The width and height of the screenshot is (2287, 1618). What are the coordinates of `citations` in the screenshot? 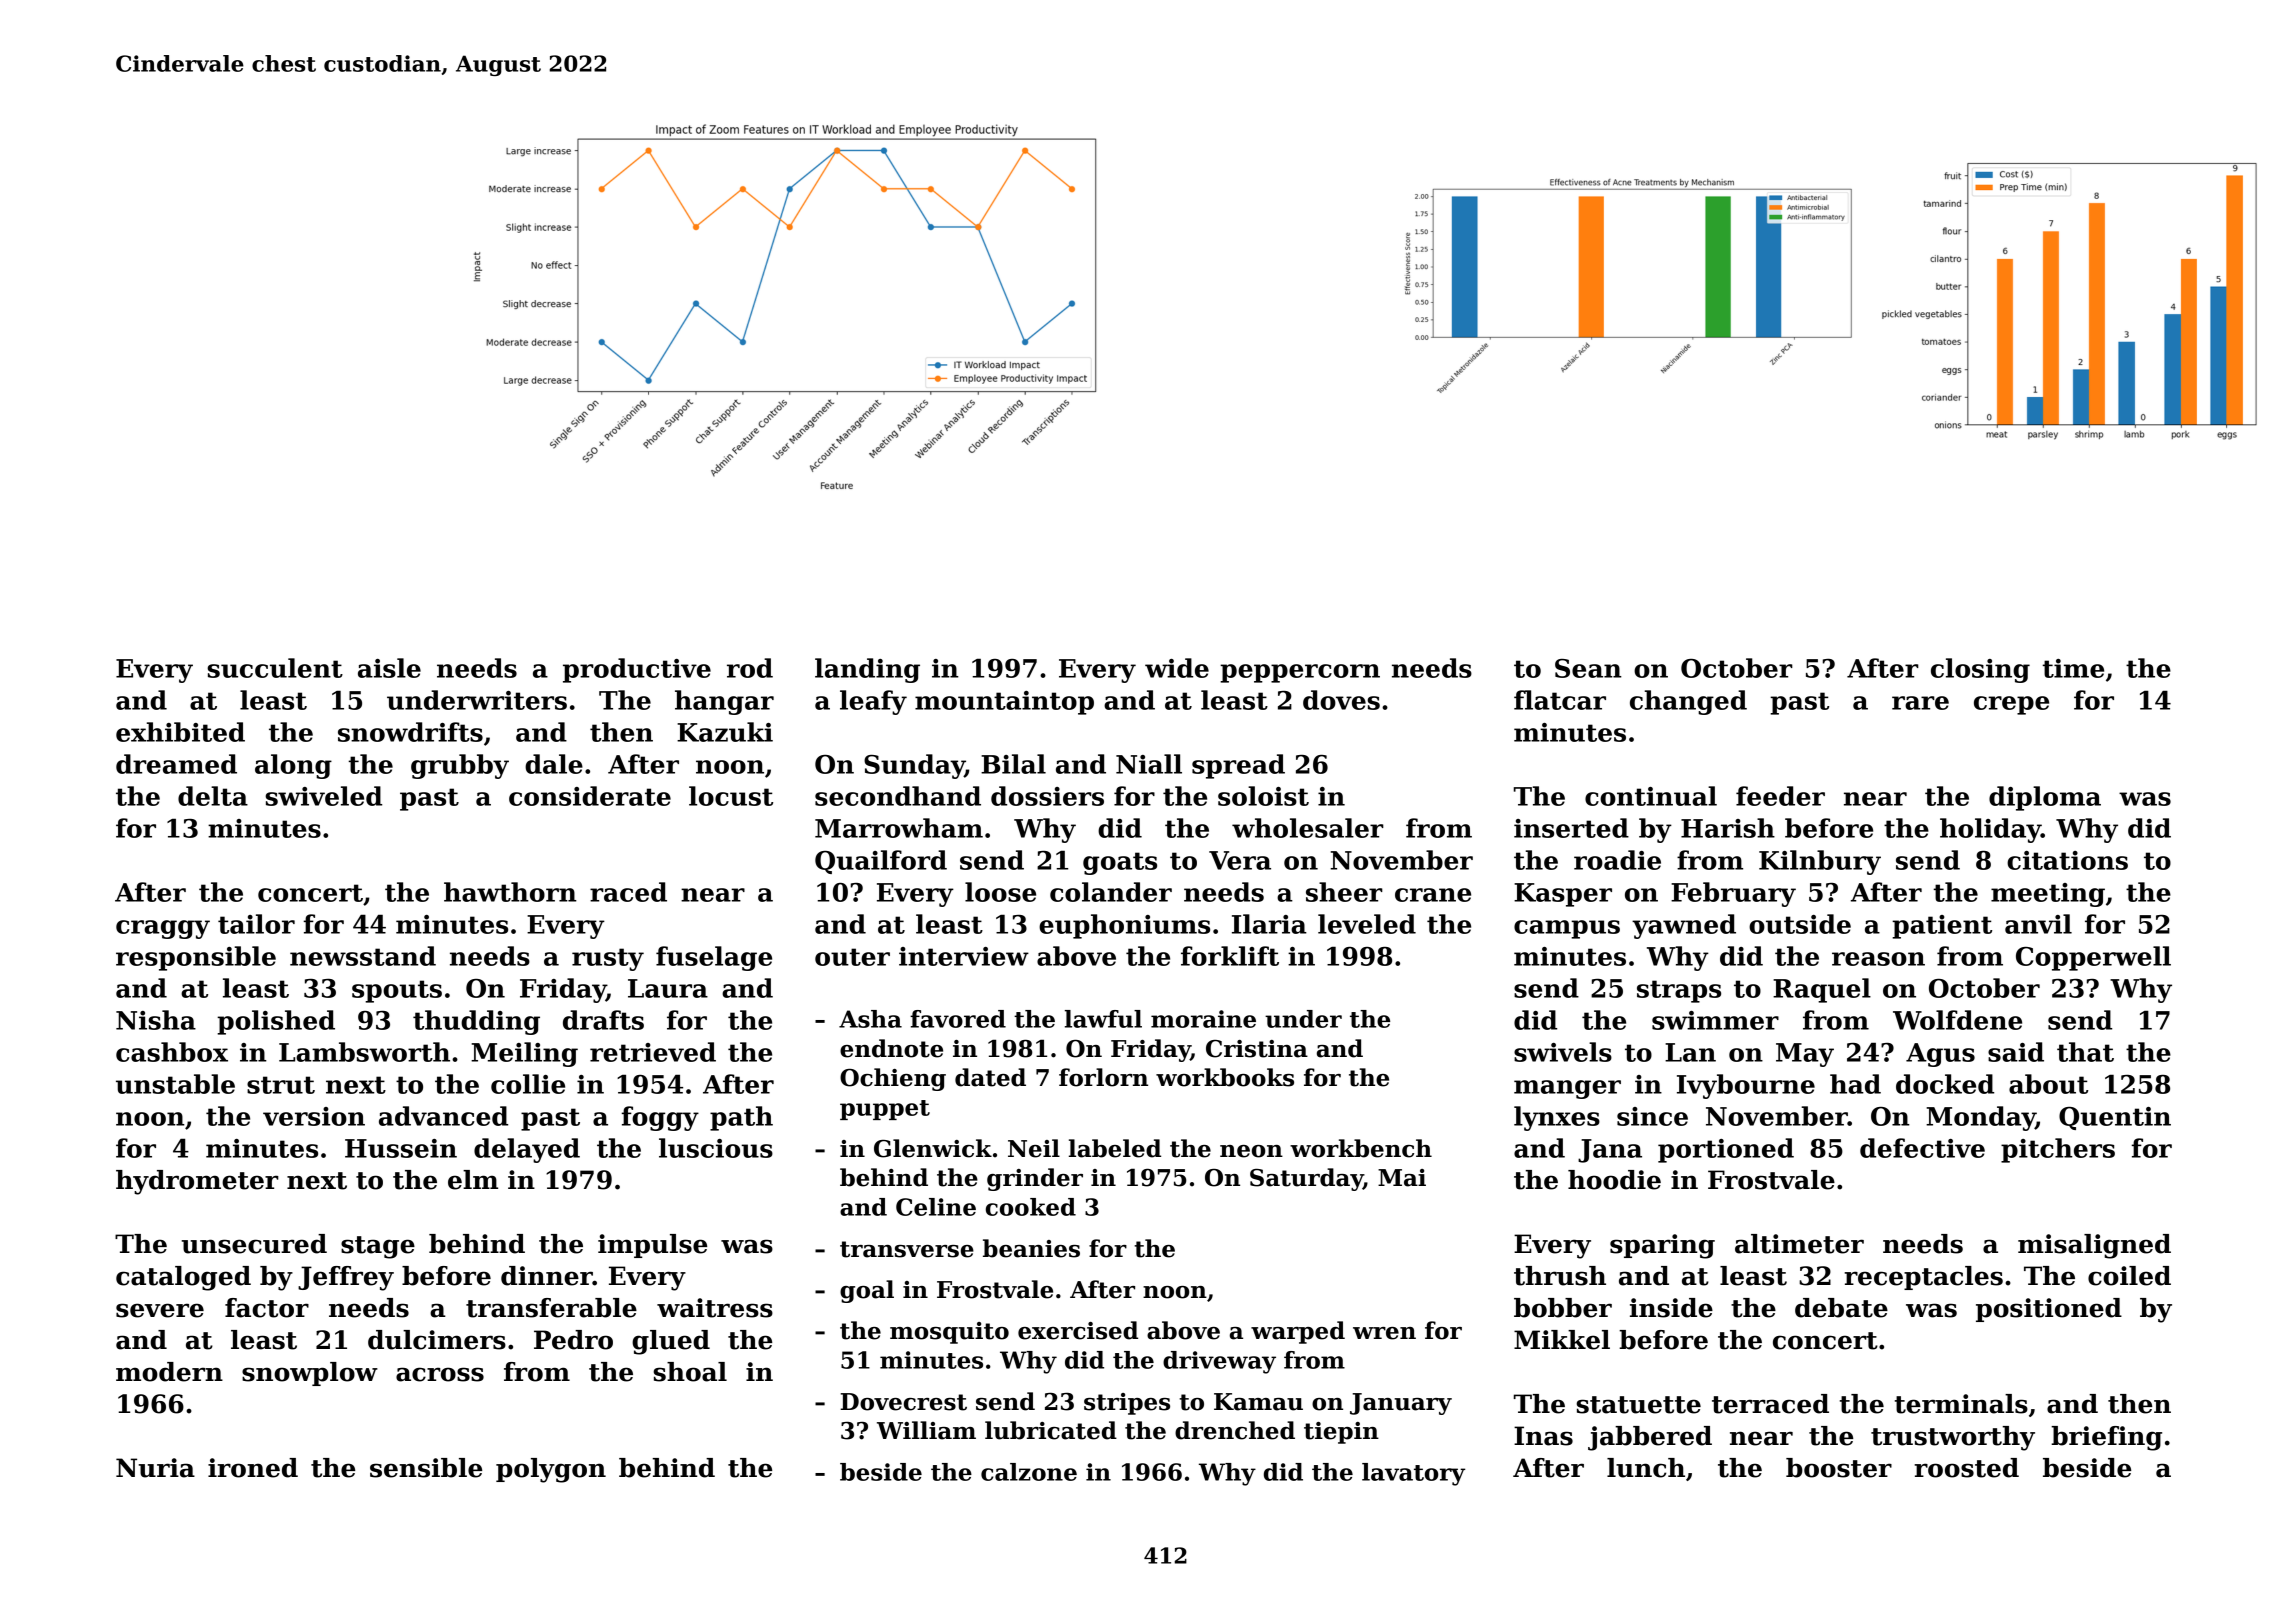 It's located at (2067, 860).
